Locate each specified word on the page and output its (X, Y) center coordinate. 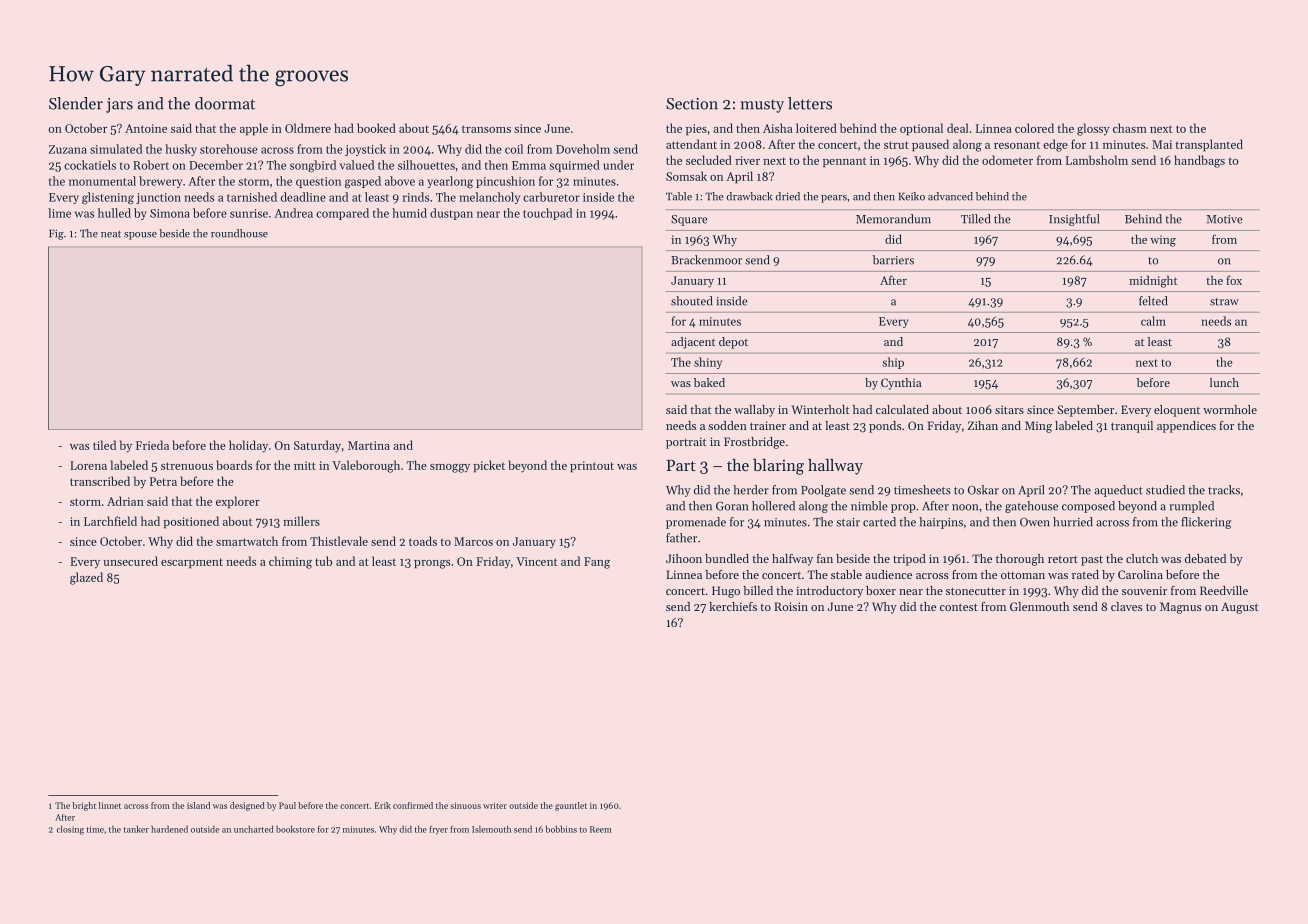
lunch (1224, 382)
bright (84, 806)
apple (254, 129)
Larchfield (110, 521)
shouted (692, 301)
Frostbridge (754, 443)
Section (692, 104)
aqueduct (1118, 491)
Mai (1162, 144)
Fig (56, 234)
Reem (601, 829)
